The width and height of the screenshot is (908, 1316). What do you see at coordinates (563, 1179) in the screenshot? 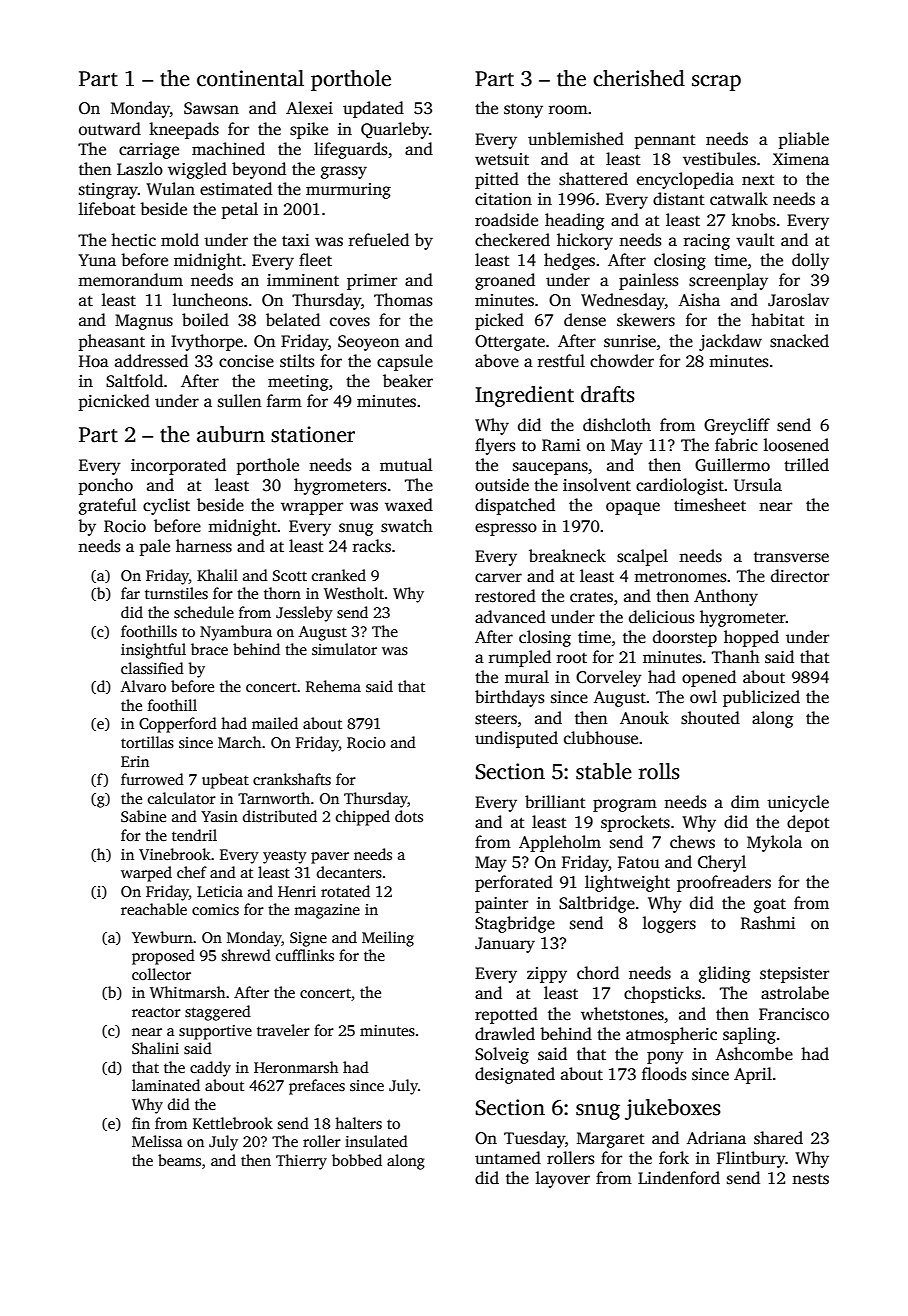
I see `layover` at bounding box center [563, 1179].
